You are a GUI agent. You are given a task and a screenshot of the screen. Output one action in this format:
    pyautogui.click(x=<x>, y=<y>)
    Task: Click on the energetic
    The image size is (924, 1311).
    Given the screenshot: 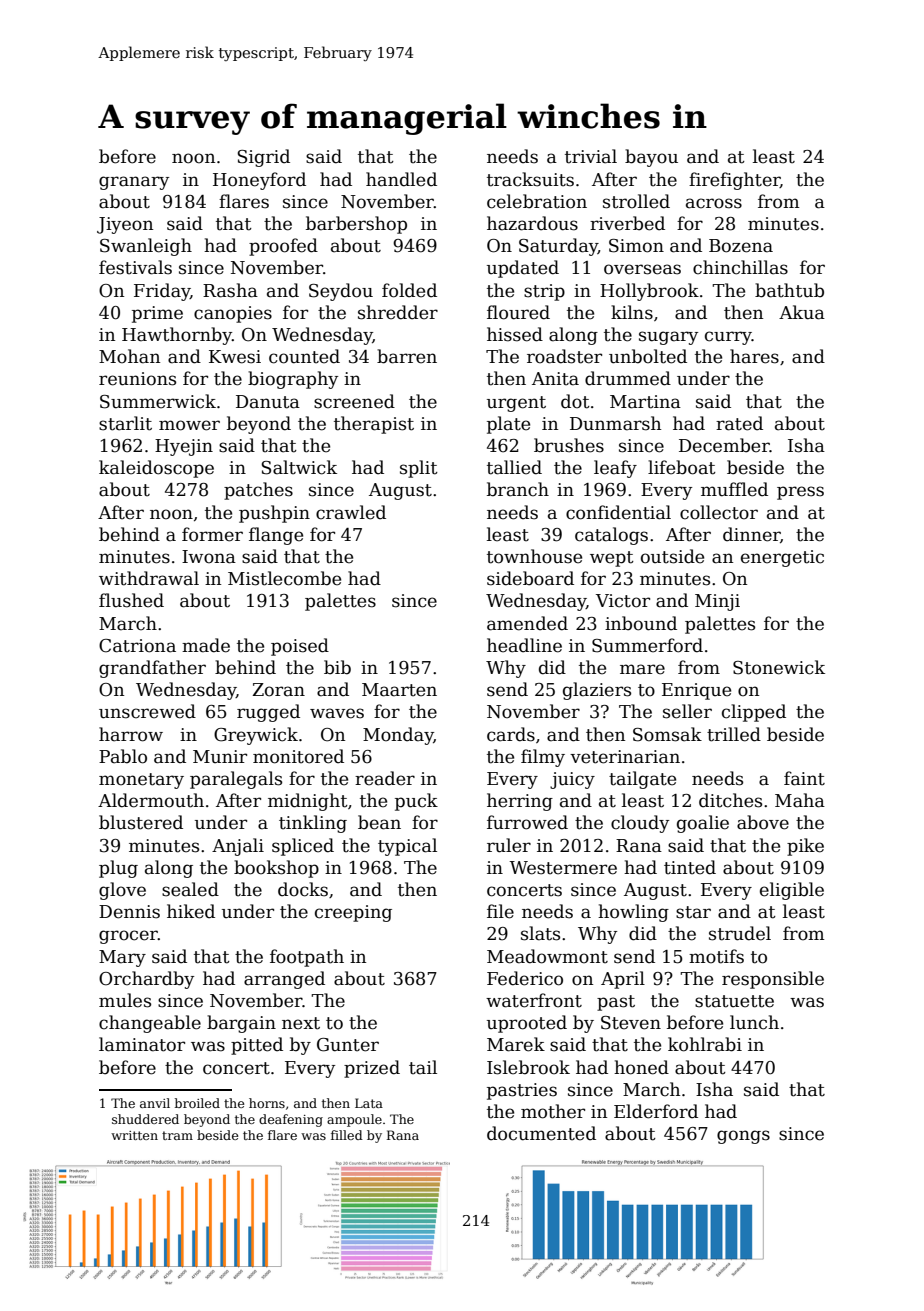 What is the action you would take?
    pyautogui.click(x=782, y=558)
